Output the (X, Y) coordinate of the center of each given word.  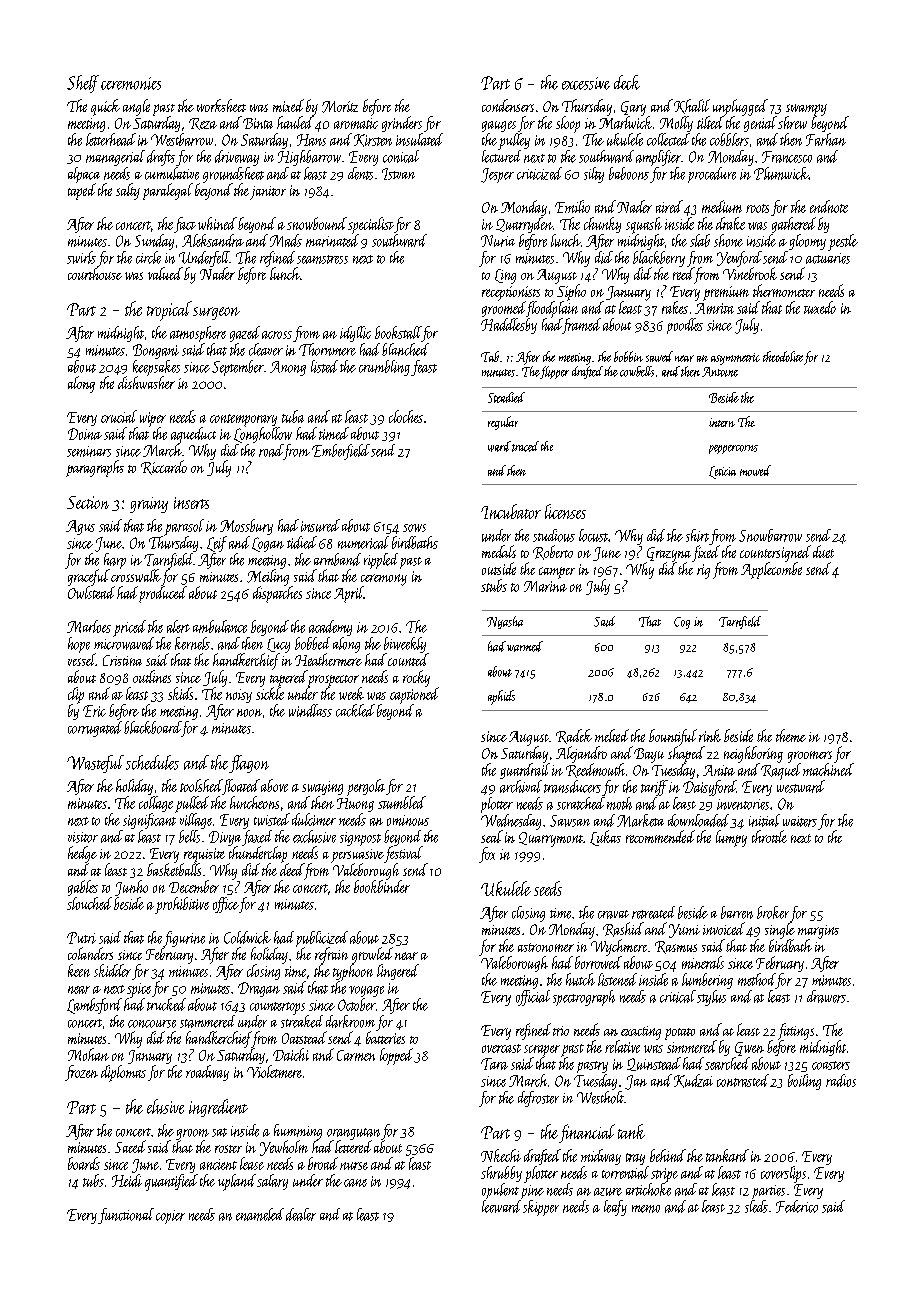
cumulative (172, 173)
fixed (706, 553)
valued (165, 273)
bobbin (628, 356)
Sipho (571, 292)
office (226, 905)
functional (126, 1216)
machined (828, 769)
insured (320, 525)
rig (703, 571)
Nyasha (505, 622)
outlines (152, 676)
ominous (408, 820)
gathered (794, 225)
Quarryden (524, 225)
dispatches (277, 594)
